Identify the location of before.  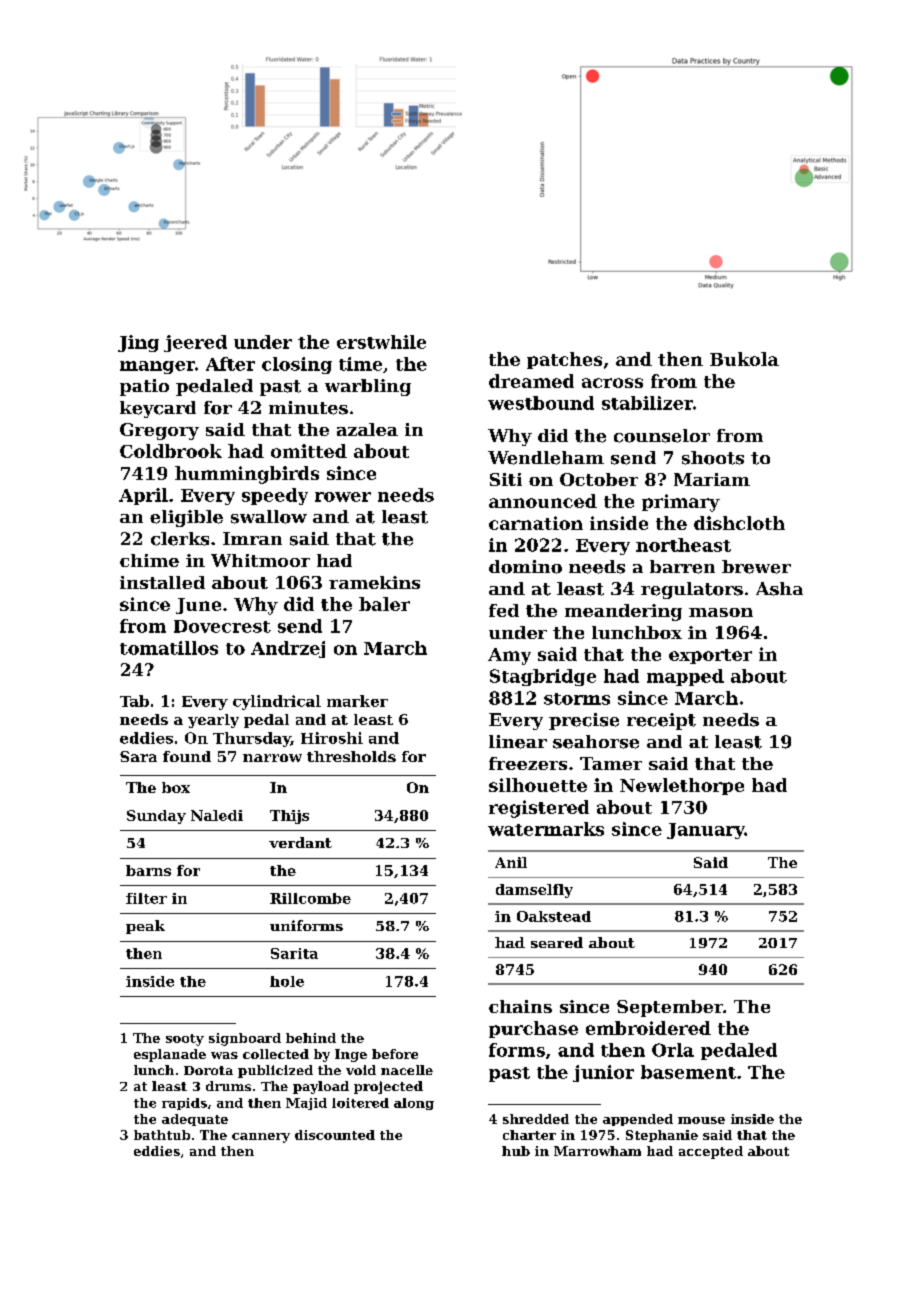
(395, 1054).
